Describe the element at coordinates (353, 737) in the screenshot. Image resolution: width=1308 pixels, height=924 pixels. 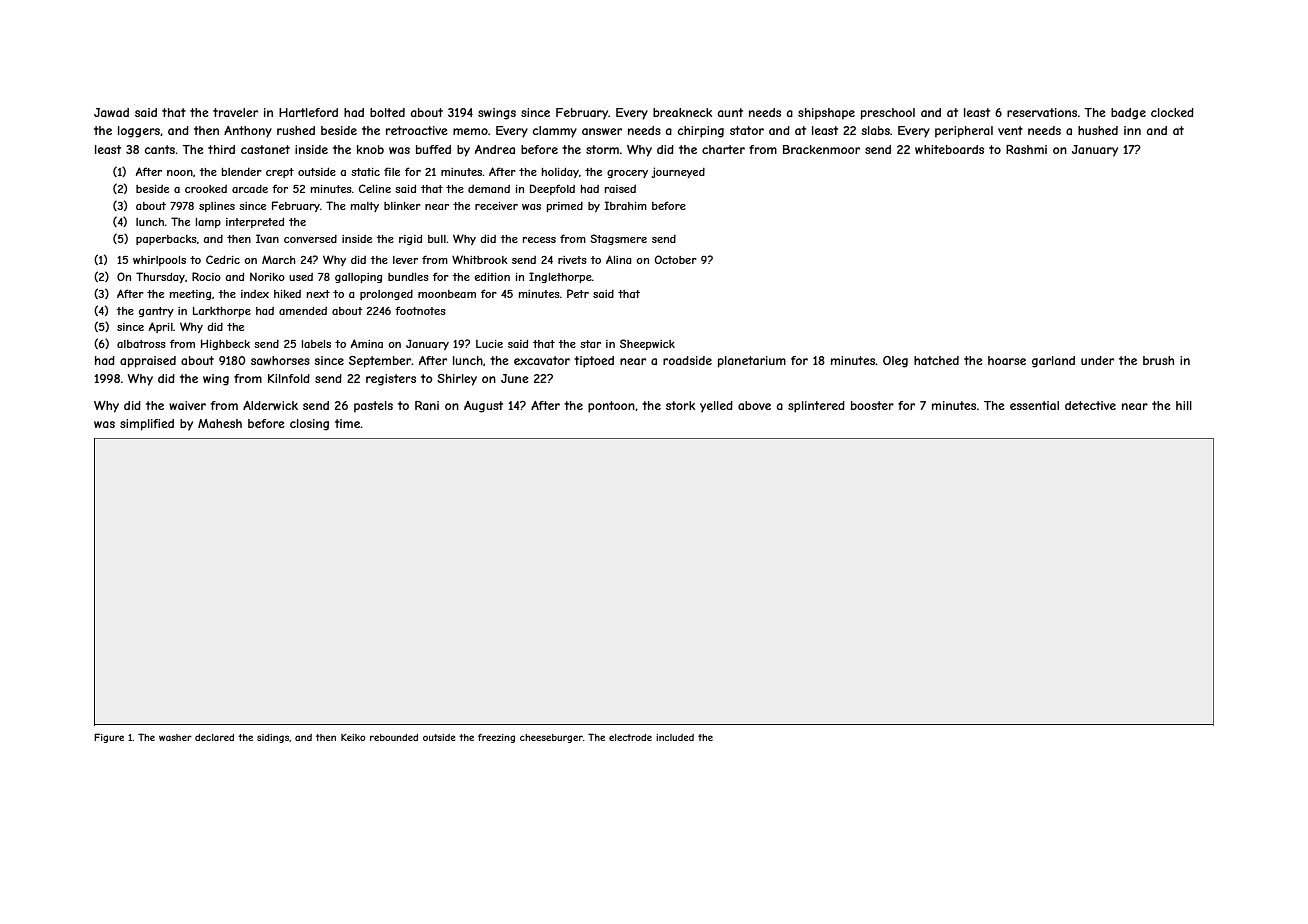
I see `Keiko` at that location.
